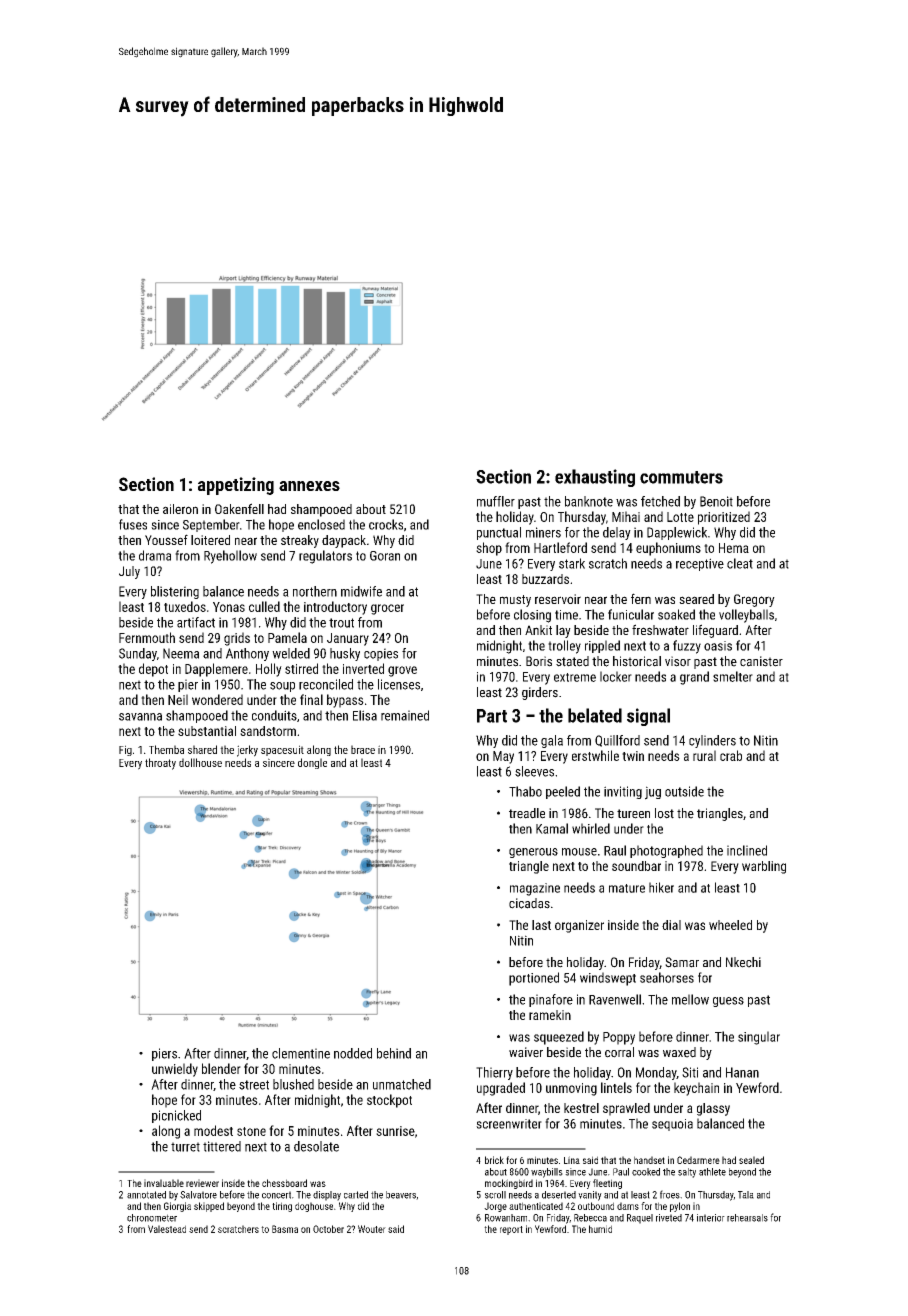 The height and width of the image is (1316, 908). What do you see at coordinates (160, 764) in the image?
I see `throaty` at bounding box center [160, 764].
